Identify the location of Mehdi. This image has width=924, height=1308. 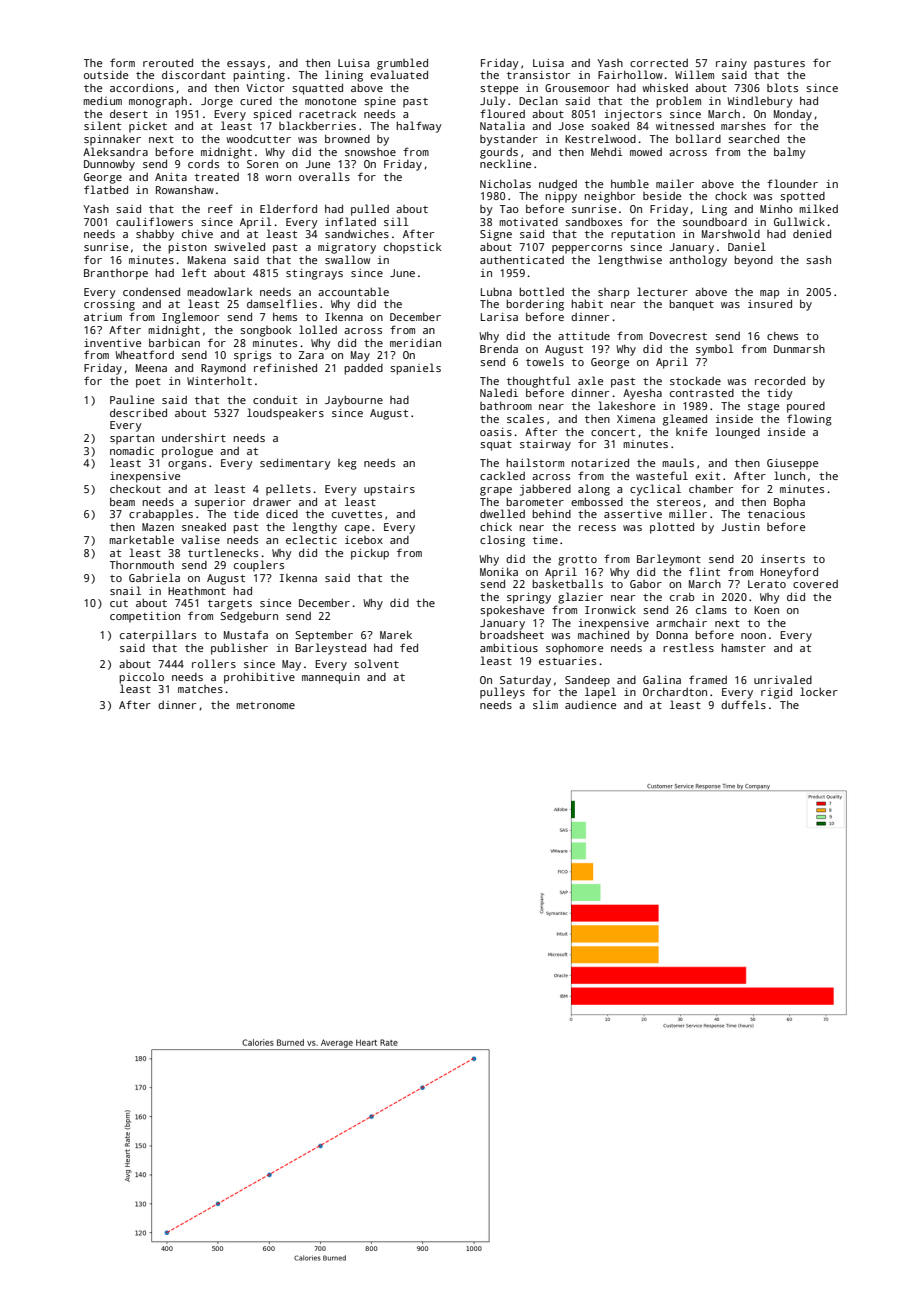
(607, 151).
